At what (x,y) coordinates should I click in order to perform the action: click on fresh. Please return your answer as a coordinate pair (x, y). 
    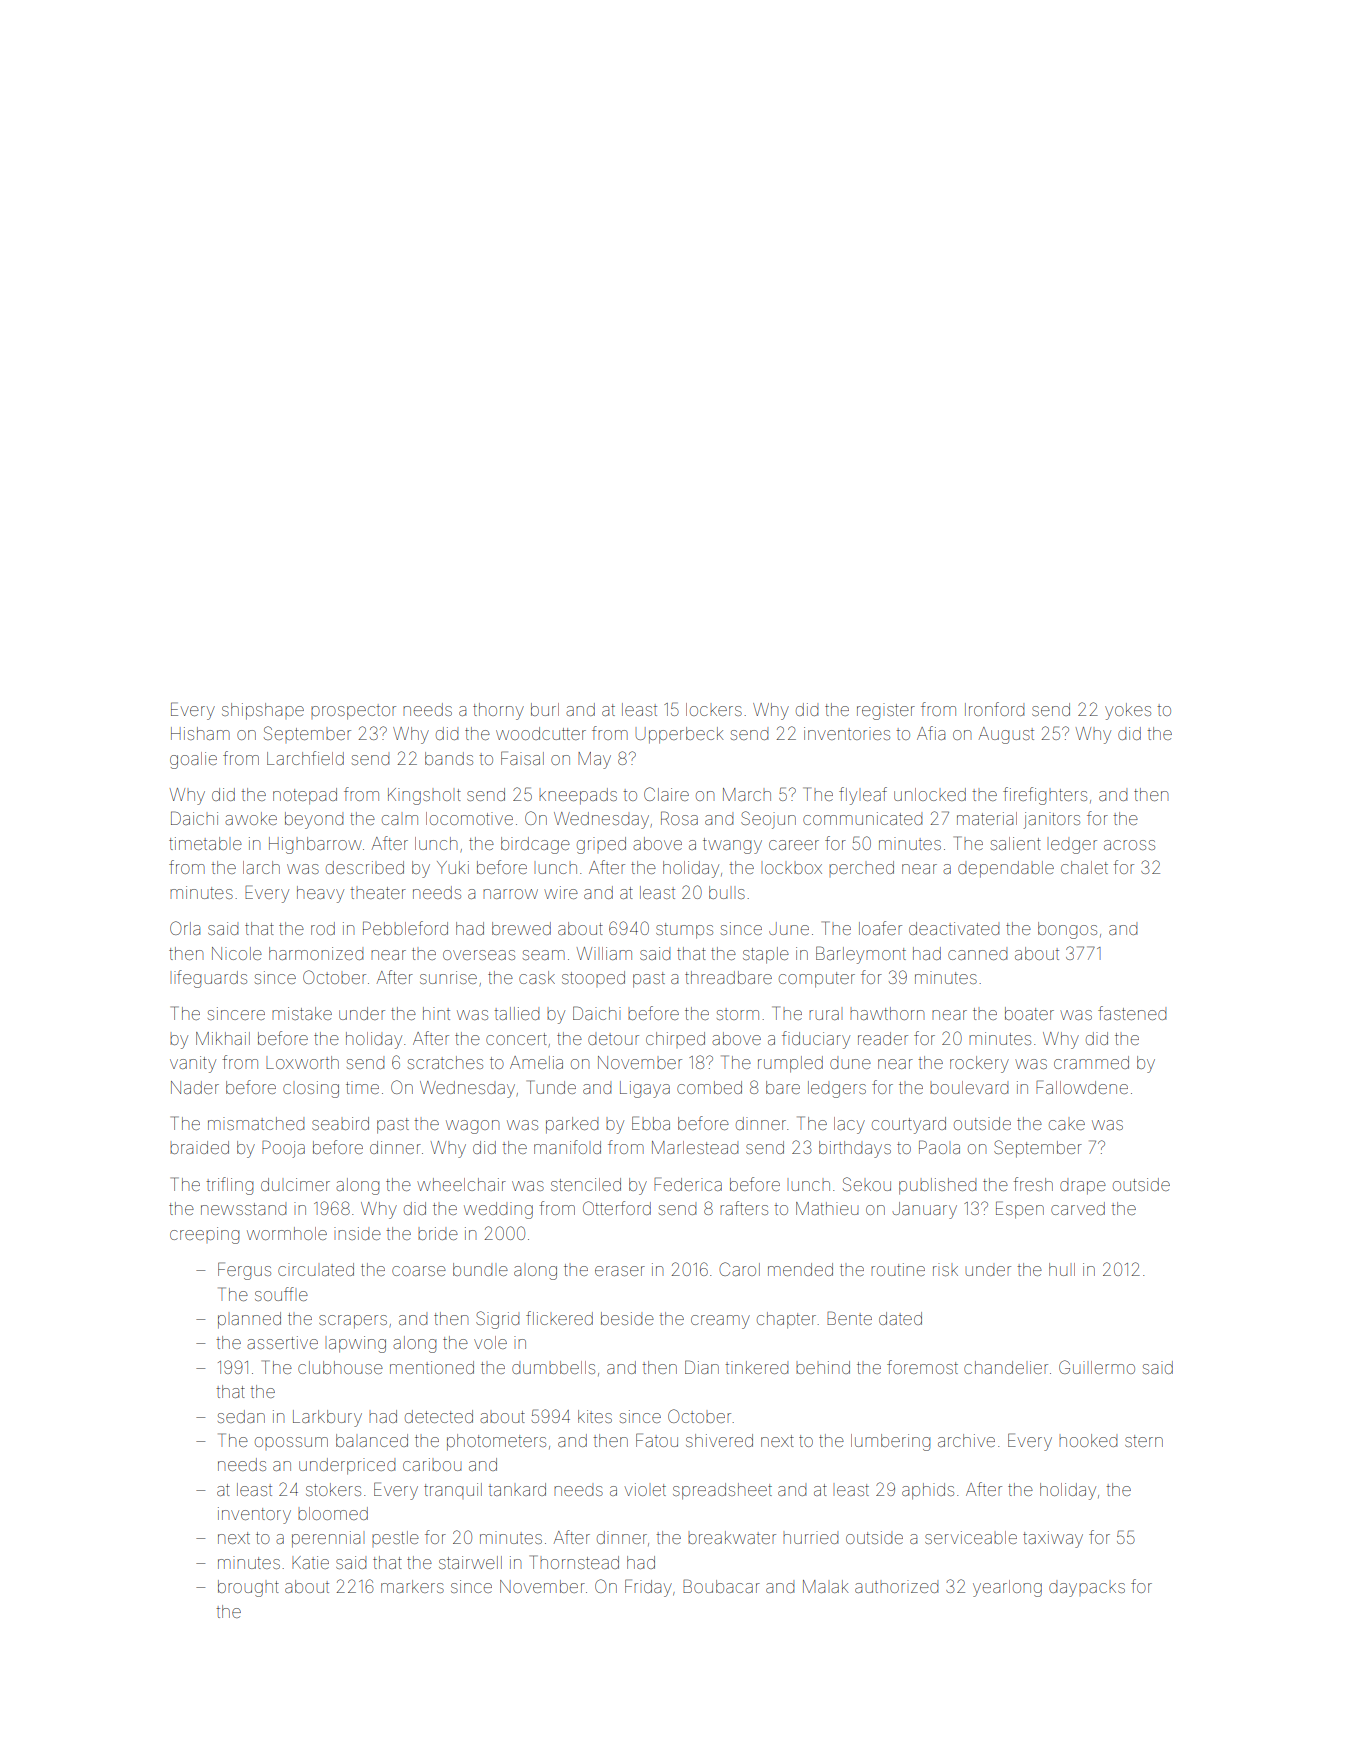
    Looking at the image, I should click on (1033, 1184).
